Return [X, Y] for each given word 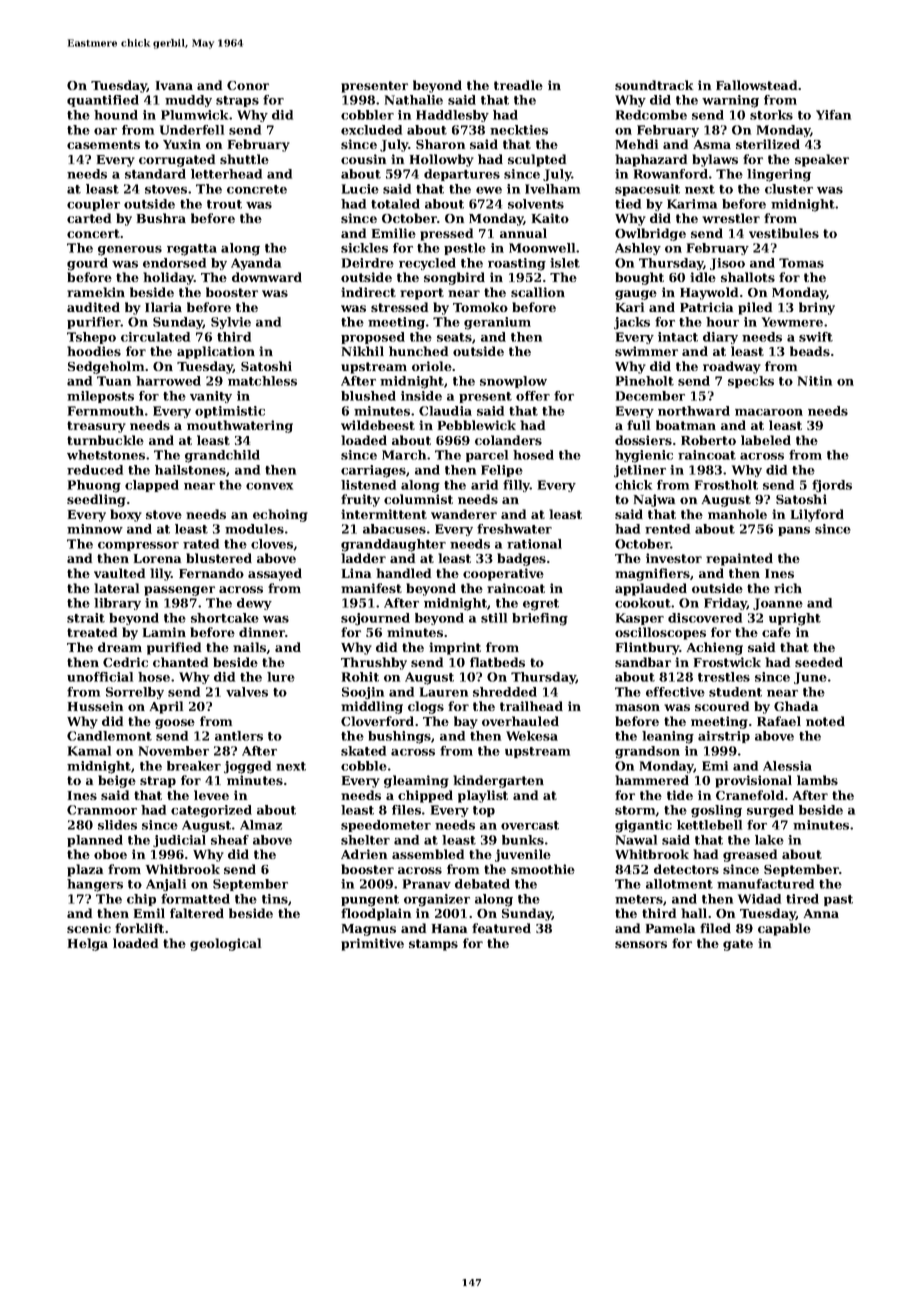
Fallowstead [756, 85]
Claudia [445, 411]
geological [225, 944]
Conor [248, 85]
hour [722, 322]
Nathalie [414, 100]
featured [501, 928]
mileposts [100, 397]
